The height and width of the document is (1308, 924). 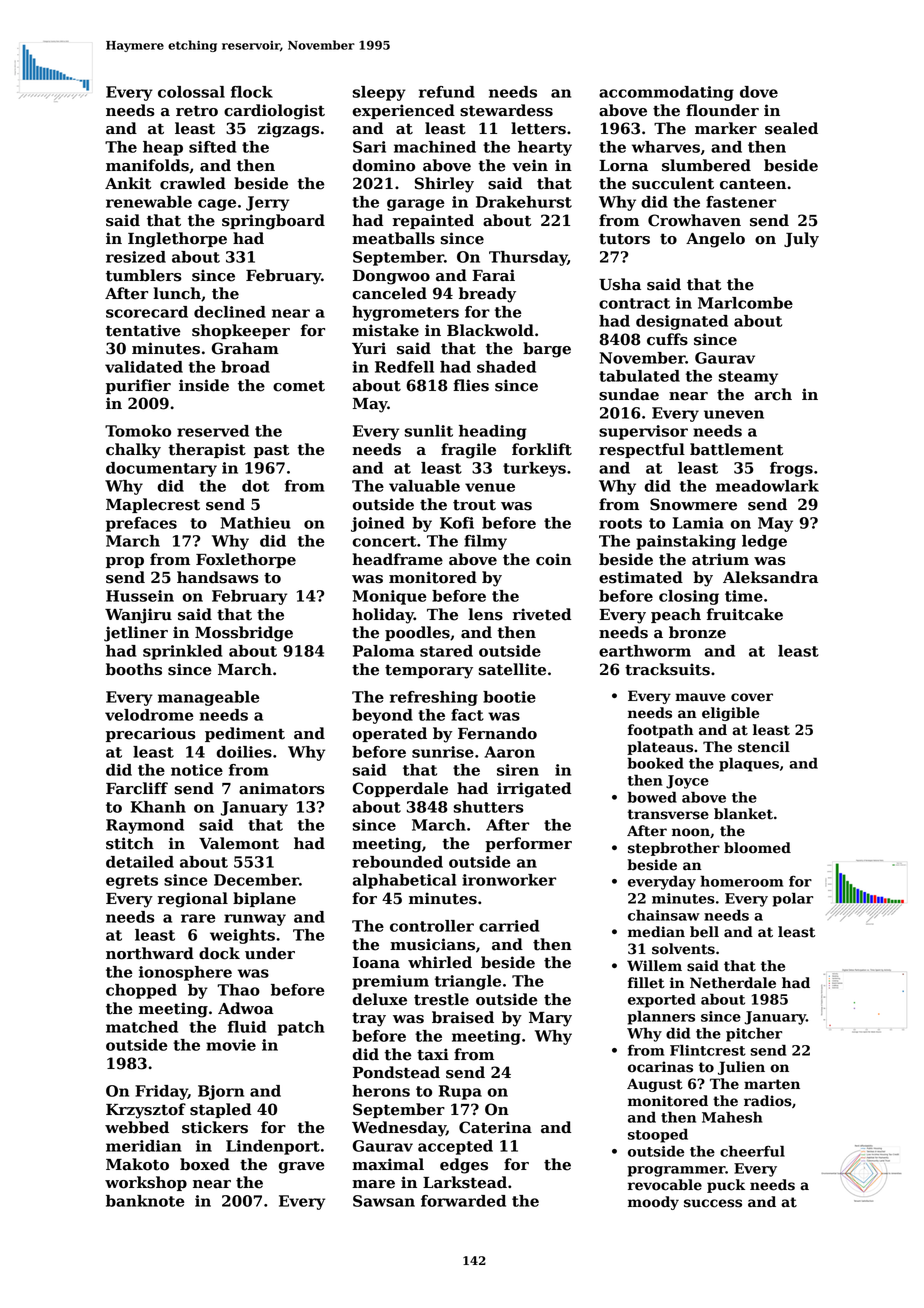 I want to click on dove, so click(x=759, y=92).
